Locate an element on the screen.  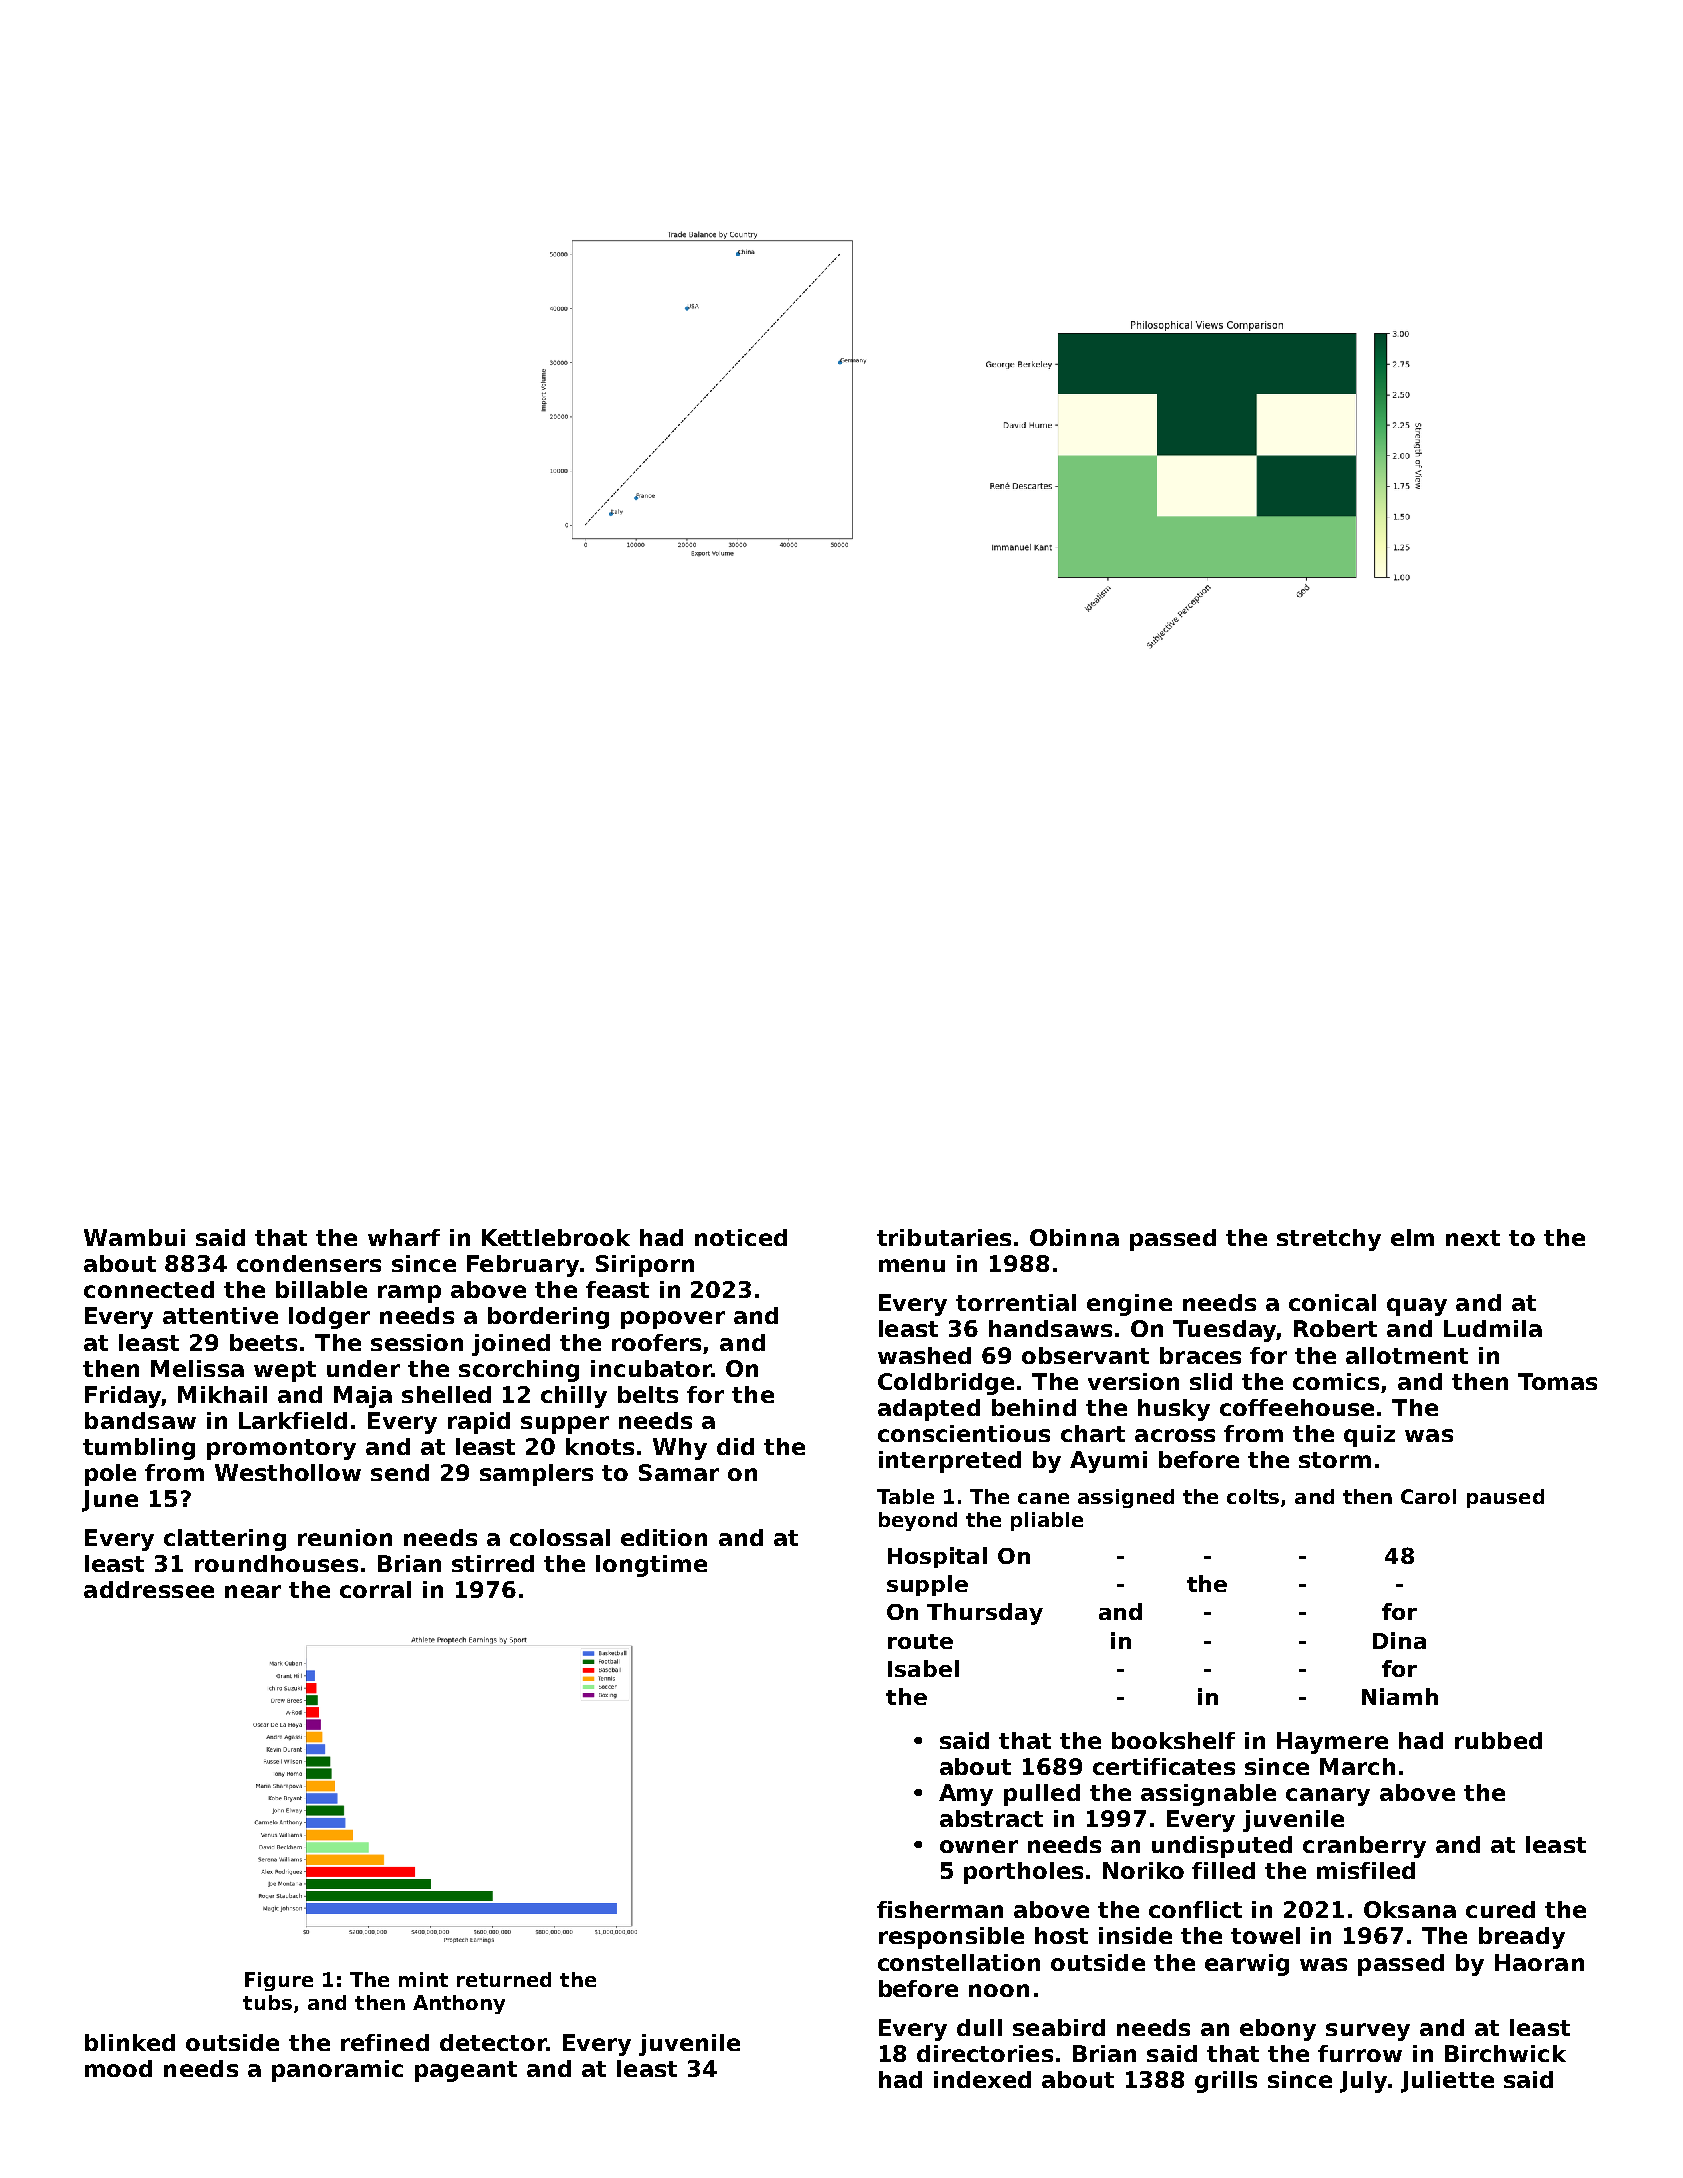
Tomas is located at coordinates (1557, 1381).
